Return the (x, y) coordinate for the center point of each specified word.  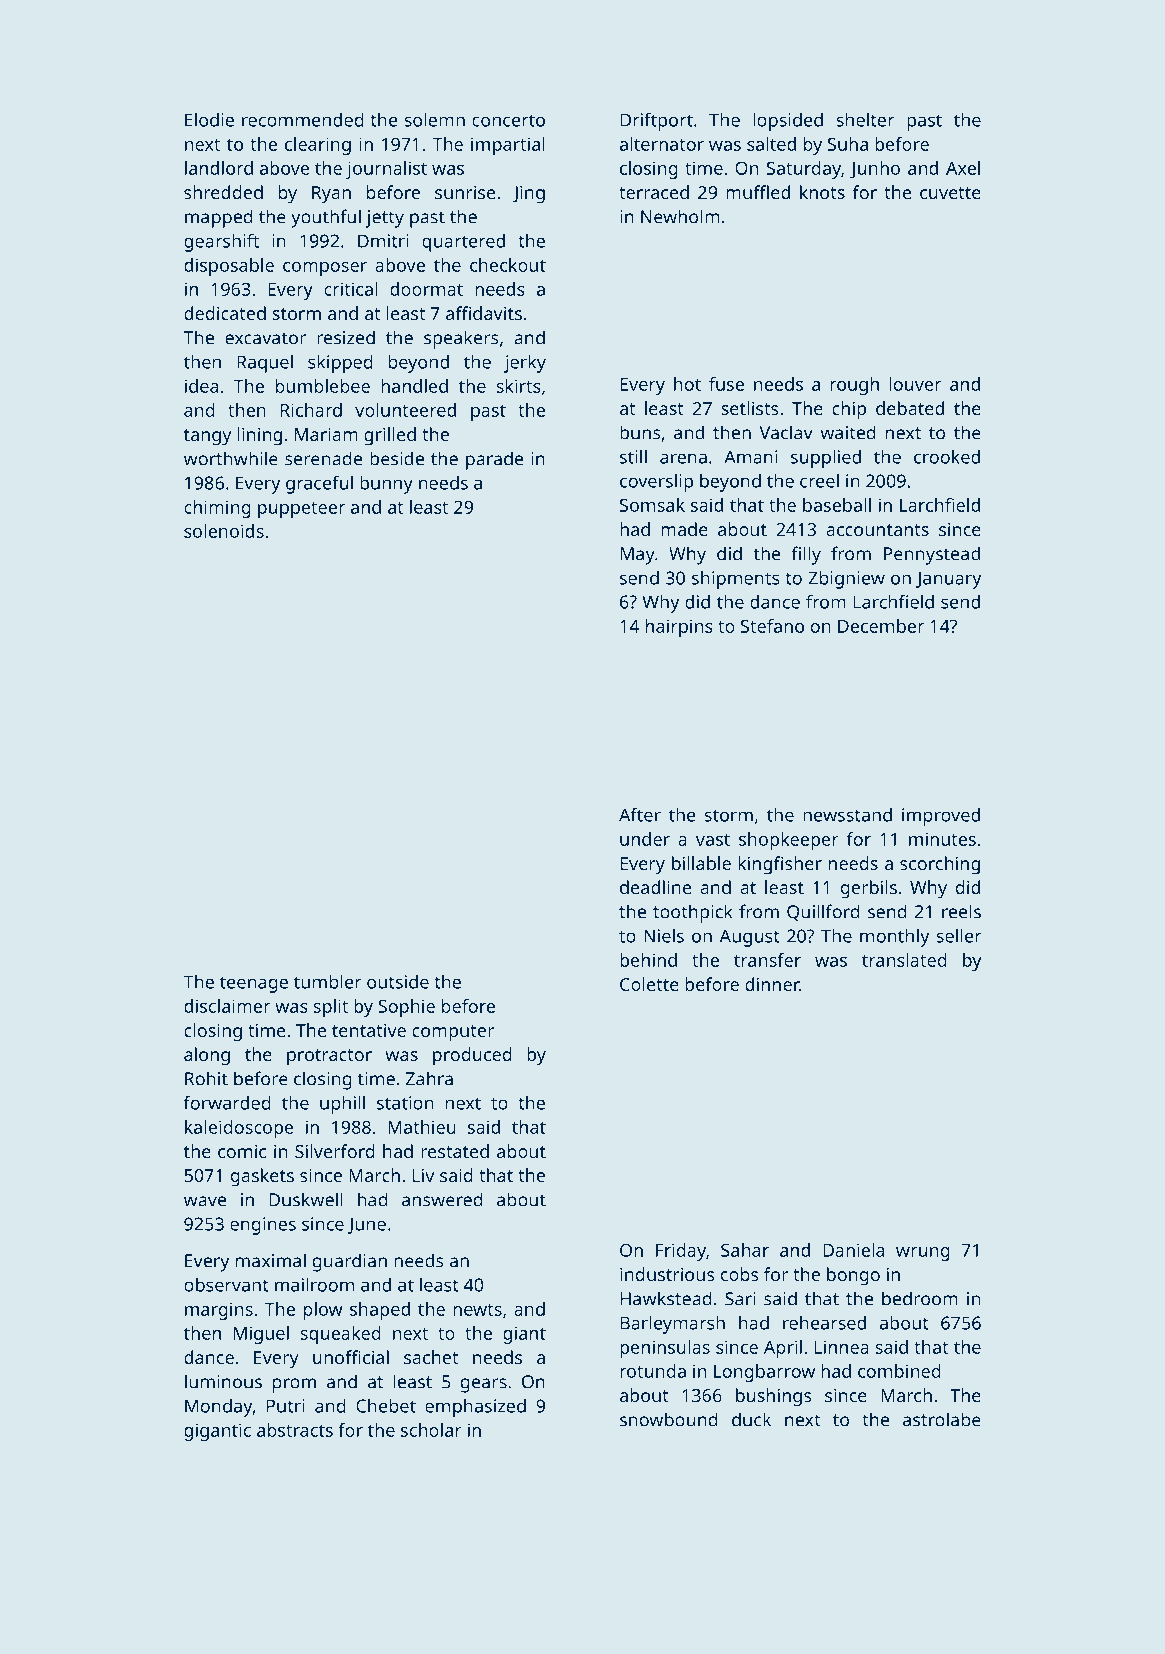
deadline (656, 887)
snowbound (669, 1419)
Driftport (656, 121)
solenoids (224, 531)
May (637, 556)
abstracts (295, 1430)
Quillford (823, 913)
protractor (329, 1057)
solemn (434, 120)
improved (941, 817)
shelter (865, 120)
